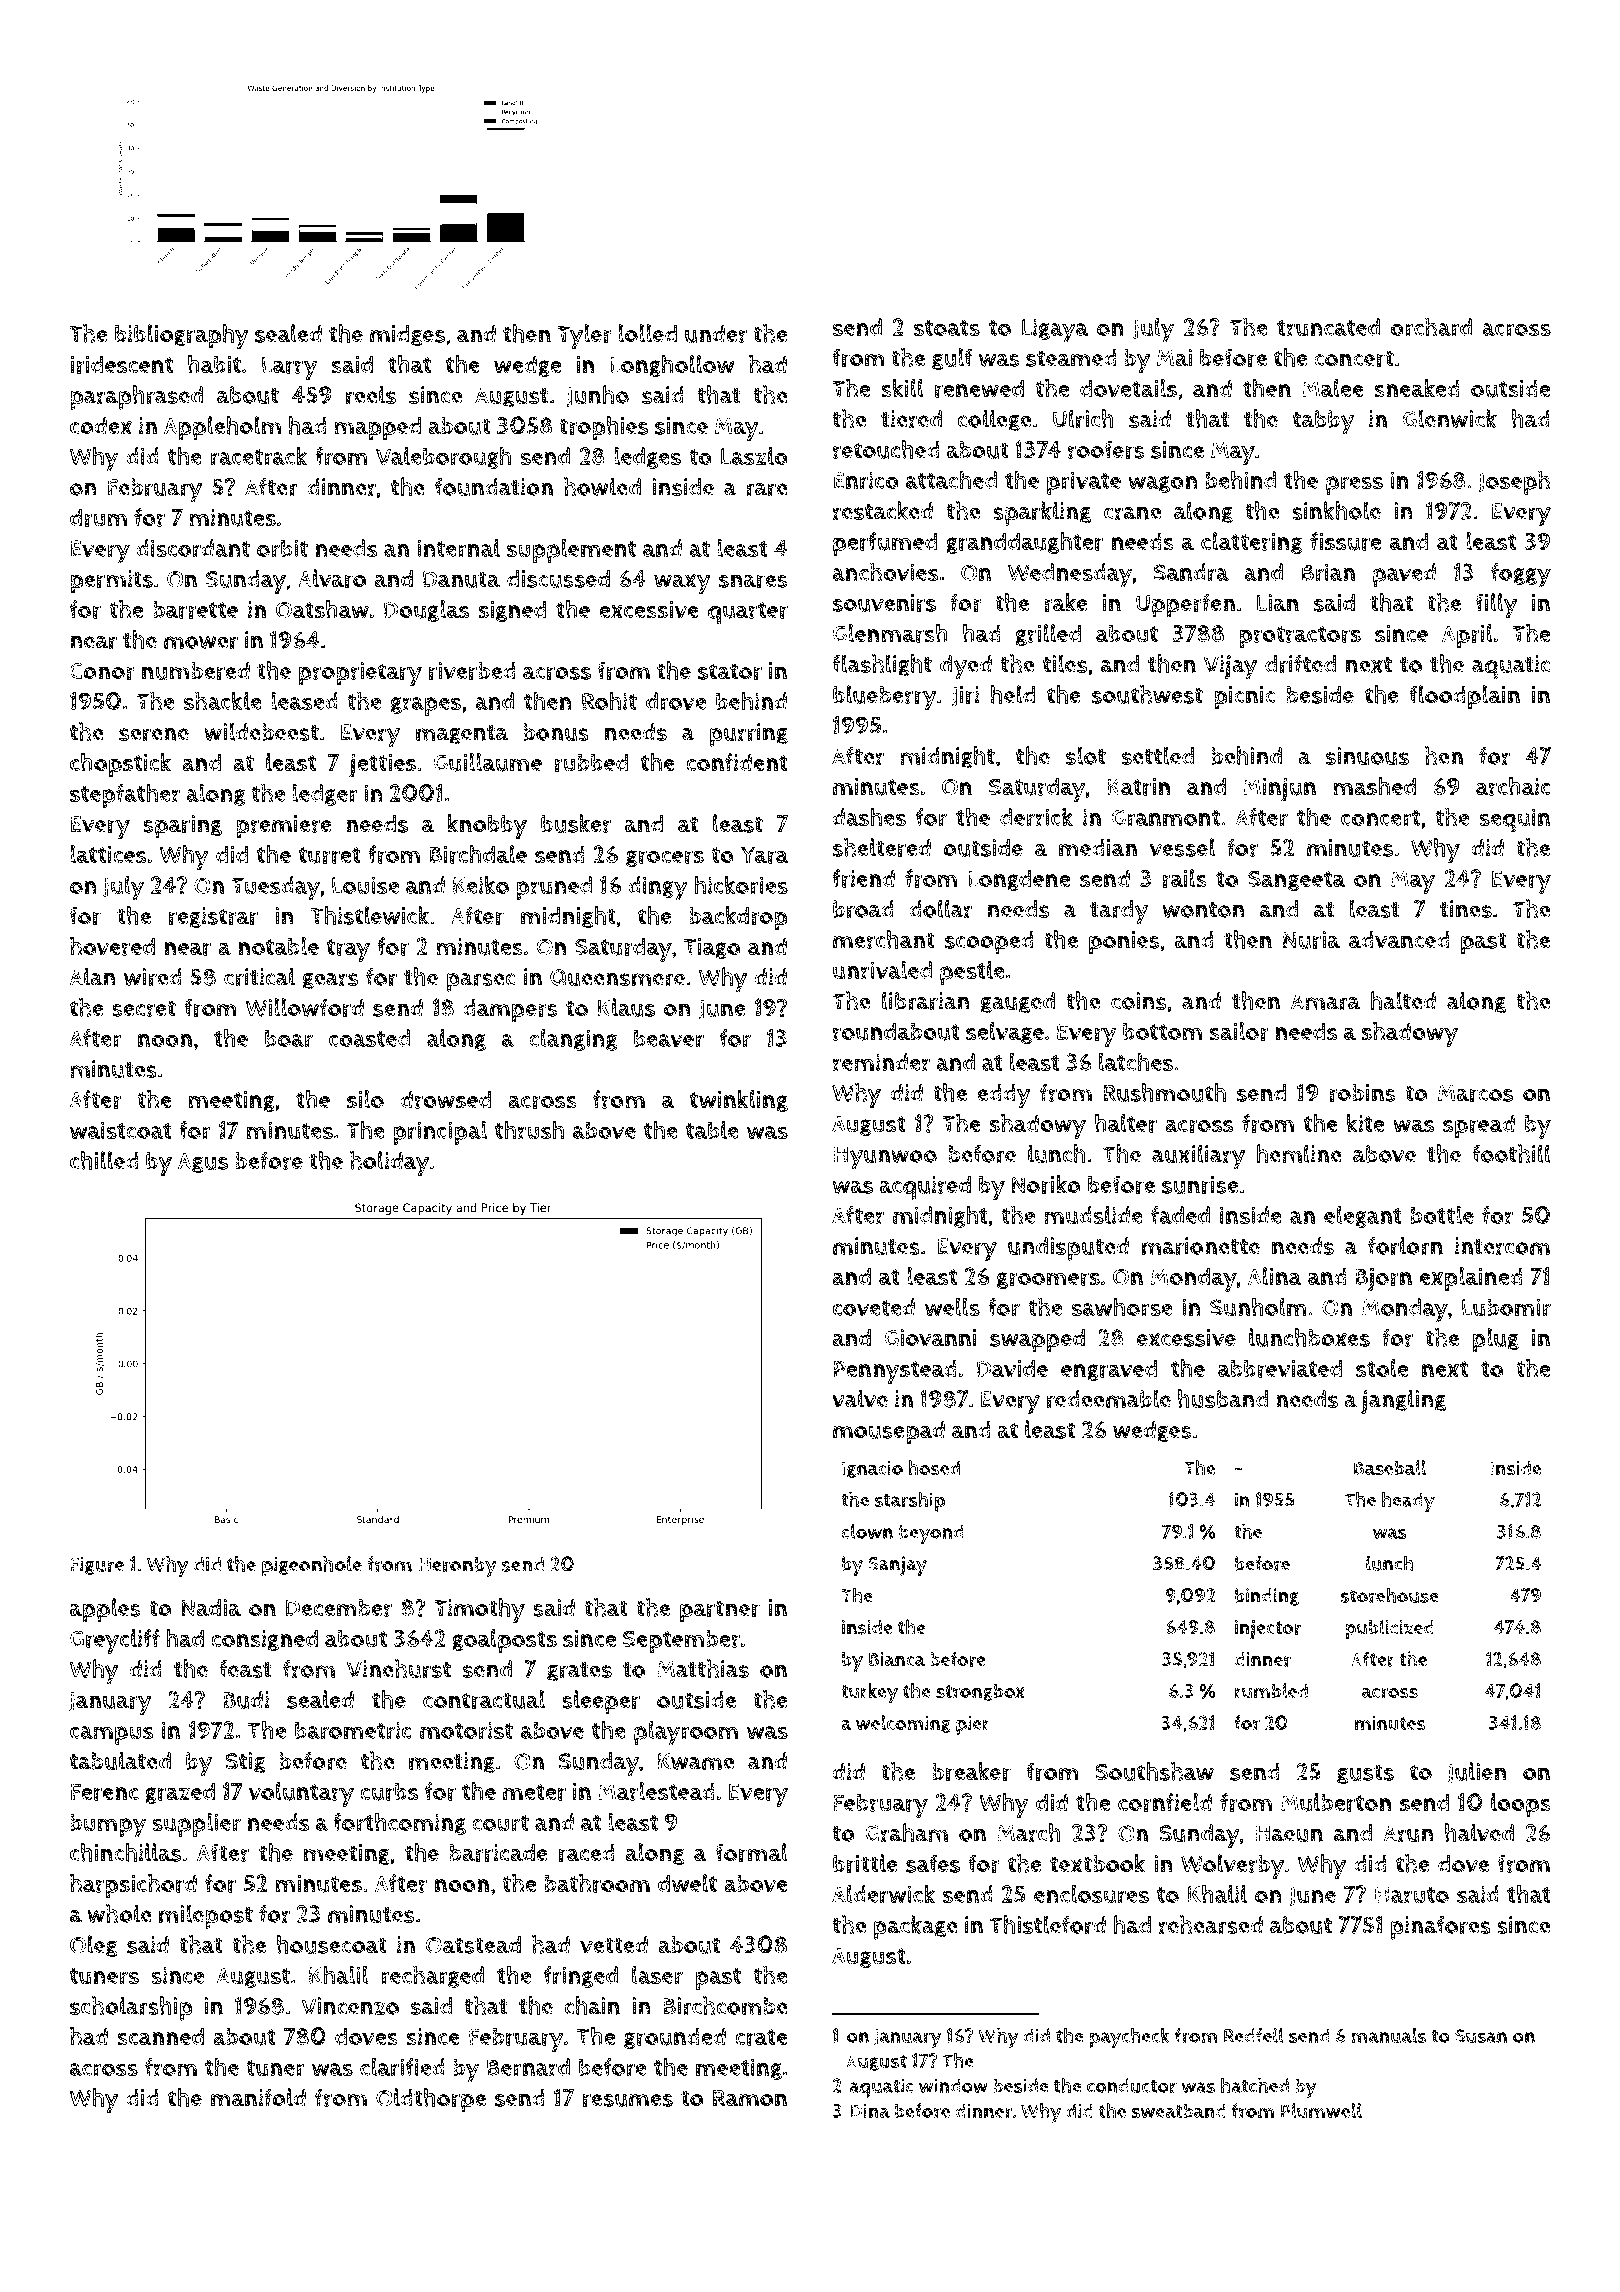  Describe the element at coordinates (860, 1398) in the screenshot. I see `valve` at that location.
